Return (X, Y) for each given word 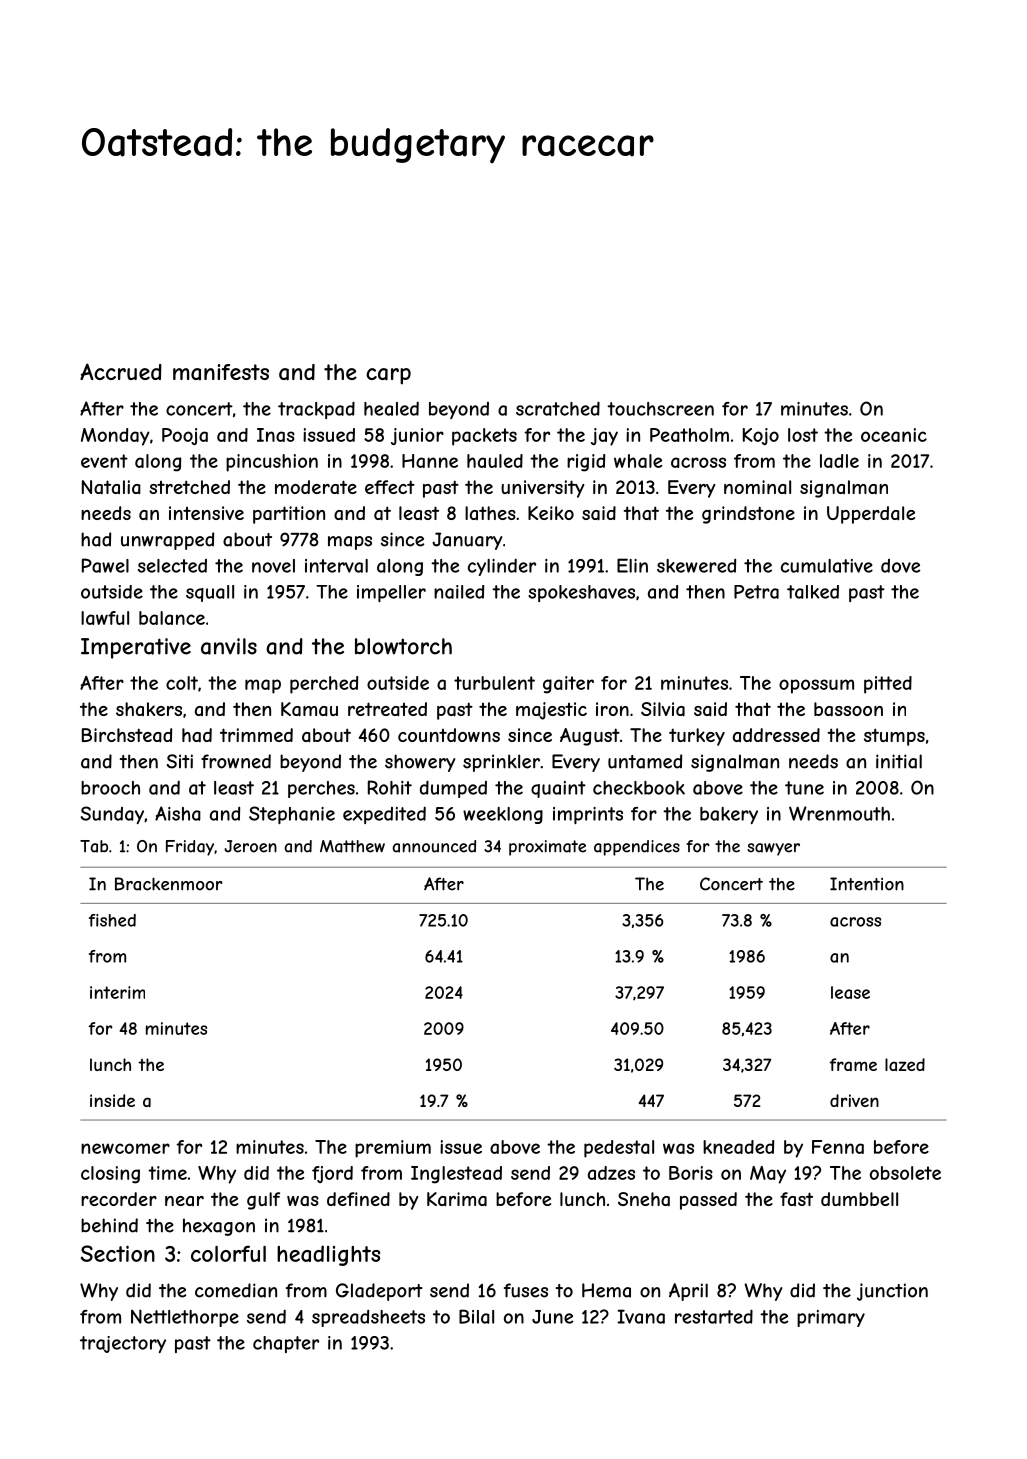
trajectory (123, 1344)
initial (899, 761)
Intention (867, 884)
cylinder (502, 567)
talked (813, 592)
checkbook (639, 788)
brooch (110, 788)
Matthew (352, 846)
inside (112, 1100)
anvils (229, 646)
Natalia (111, 487)
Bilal (476, 1316)
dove (900, 566)
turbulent (494, 683)
